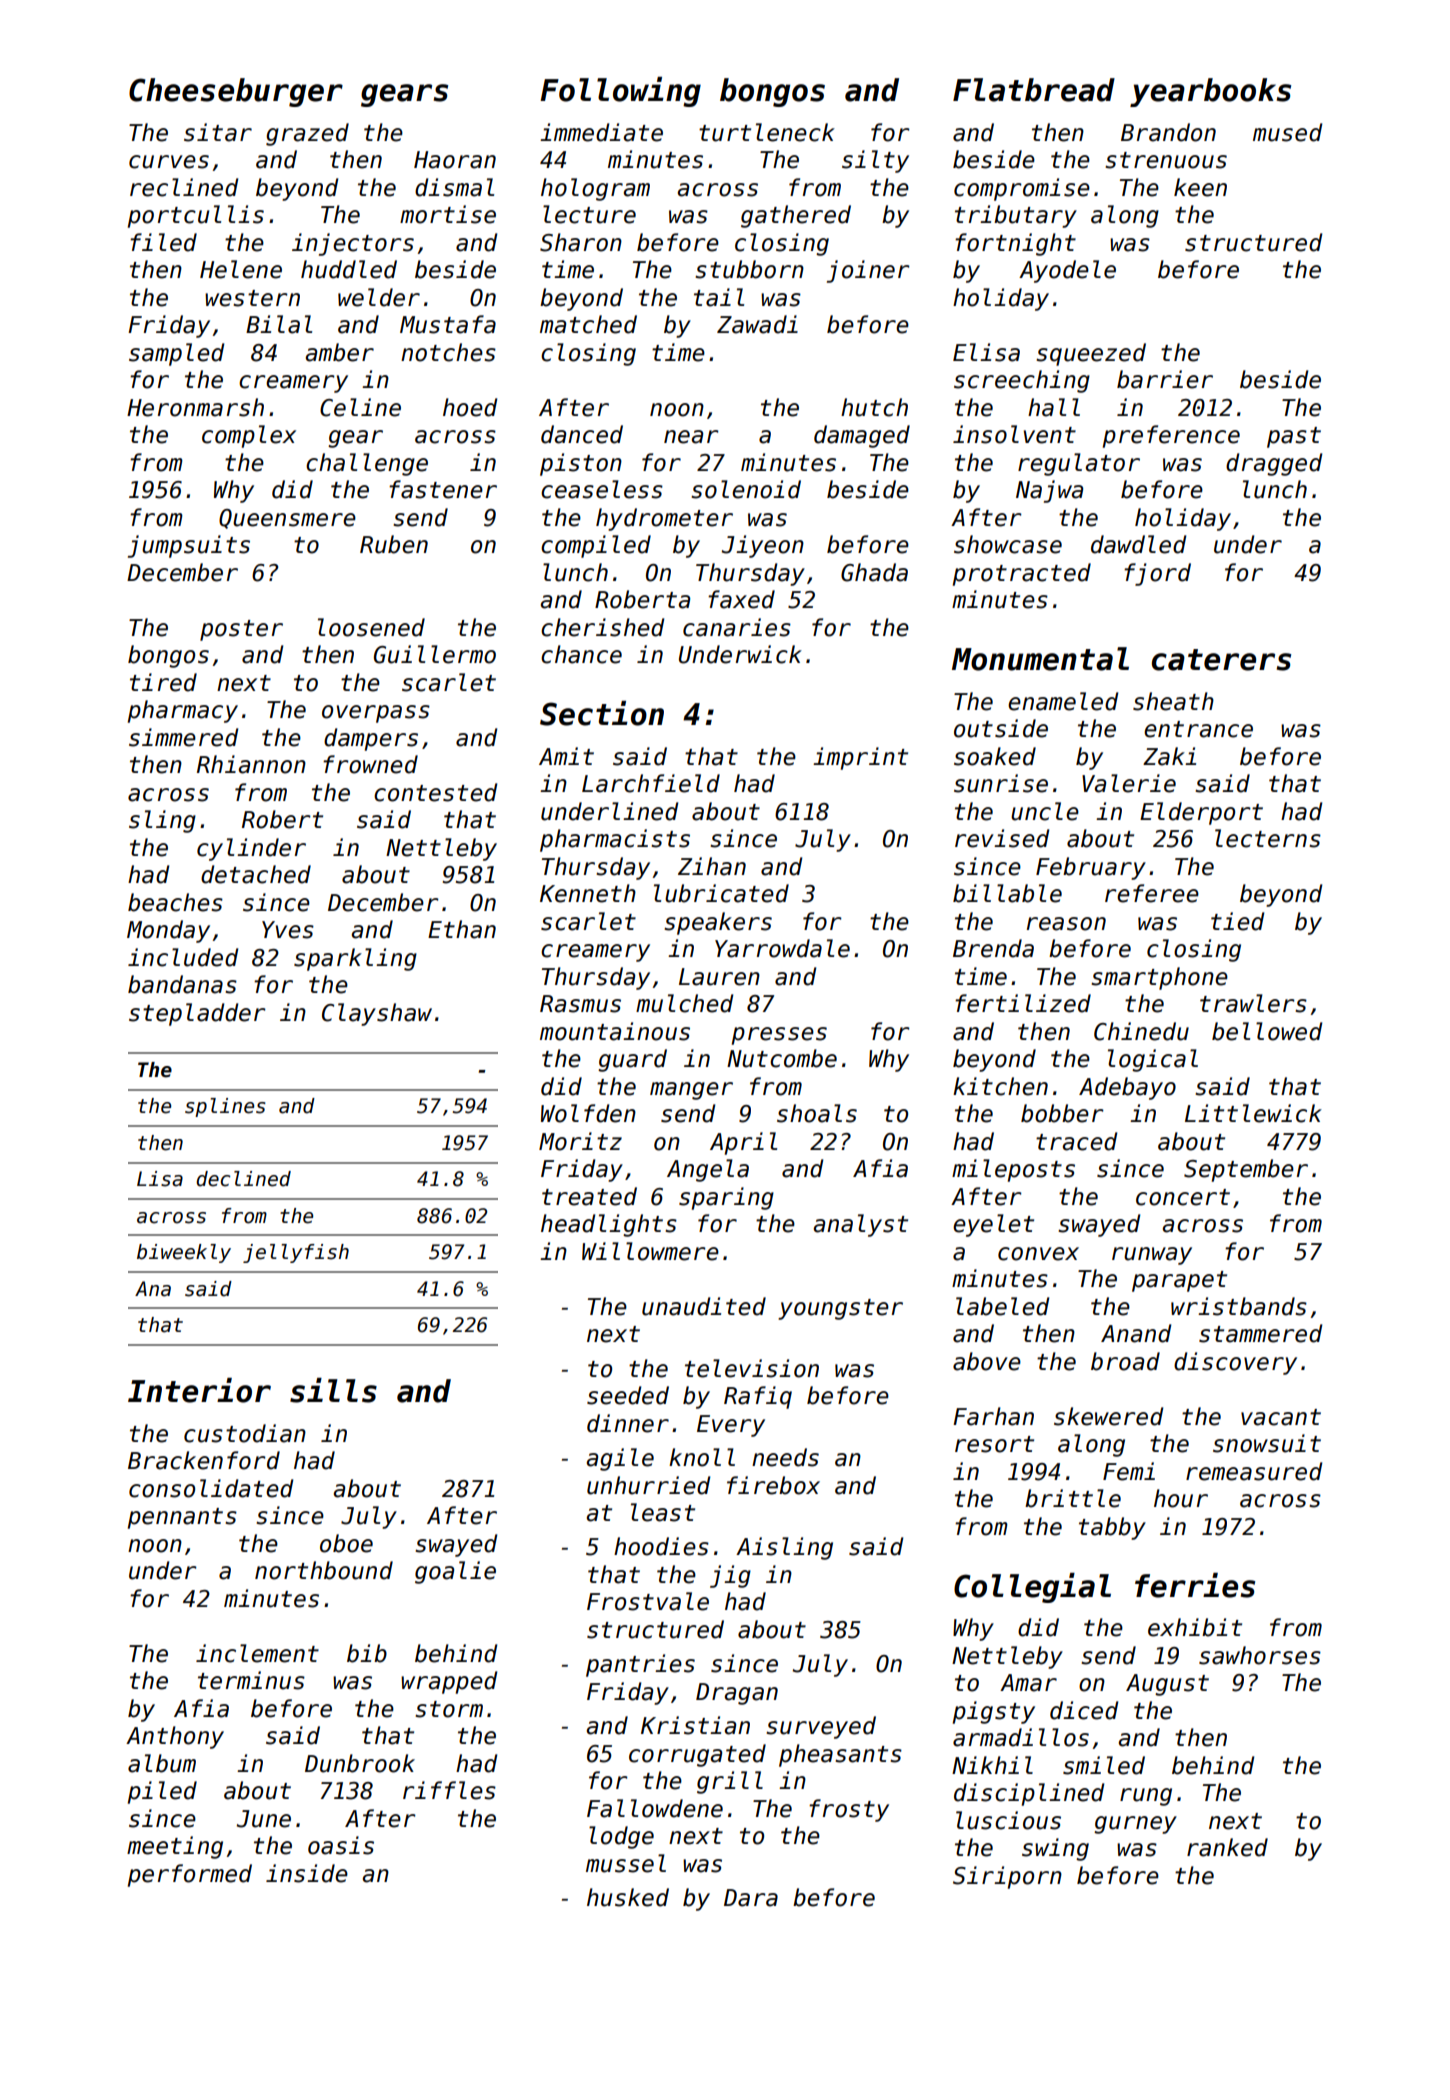  I want to click on shoals, so click(817, 1113).
